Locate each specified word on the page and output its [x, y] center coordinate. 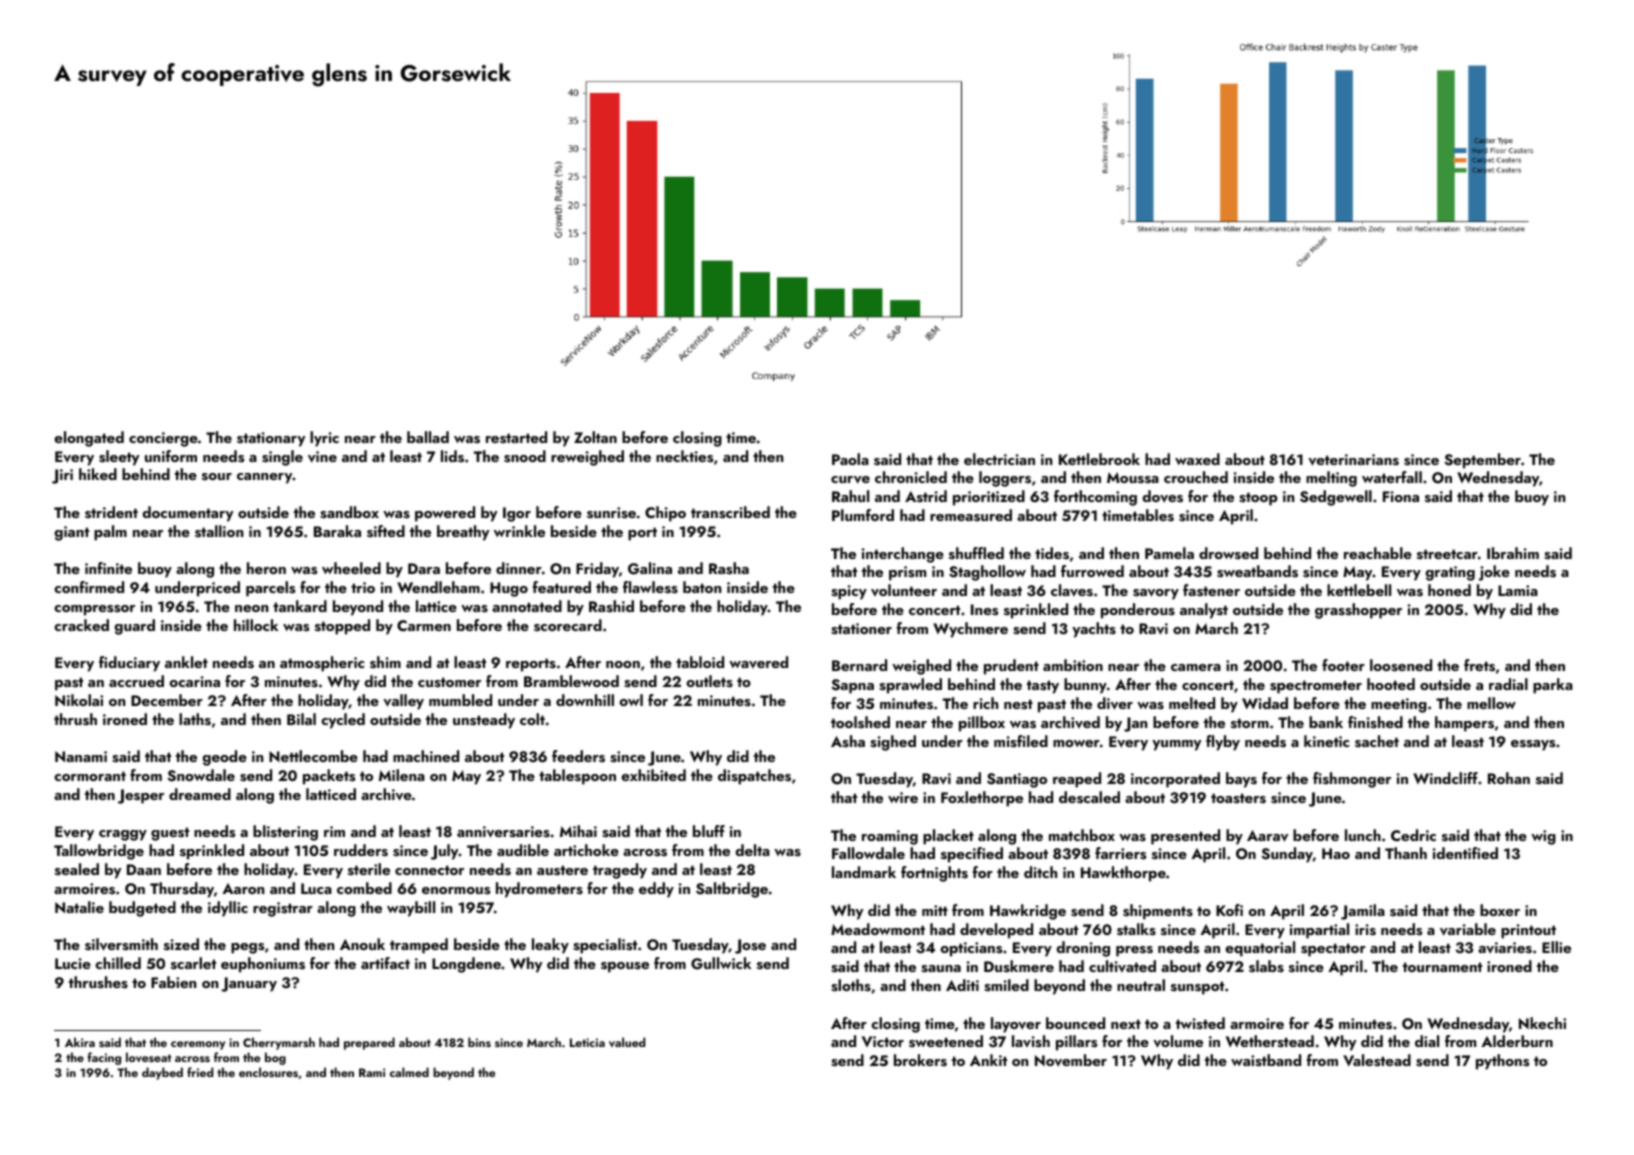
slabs [1266, 966]
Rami [372, 1072]
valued [627, 1042]
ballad [428, 437]
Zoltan [595, 437]
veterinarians [1353, 460]
